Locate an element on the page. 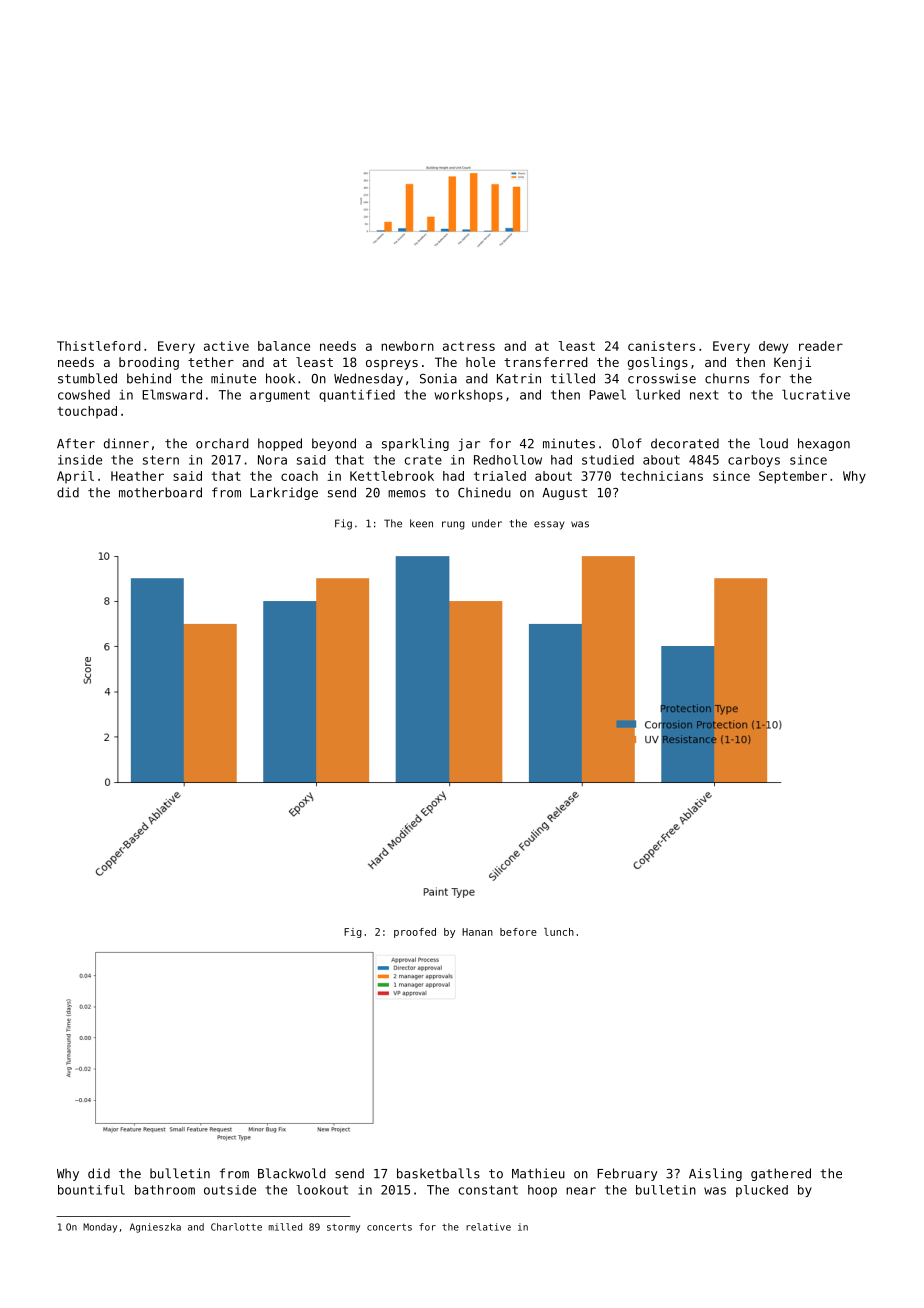 This image has height=1308, width=924. proofed is located at coordinates (415, 933).
